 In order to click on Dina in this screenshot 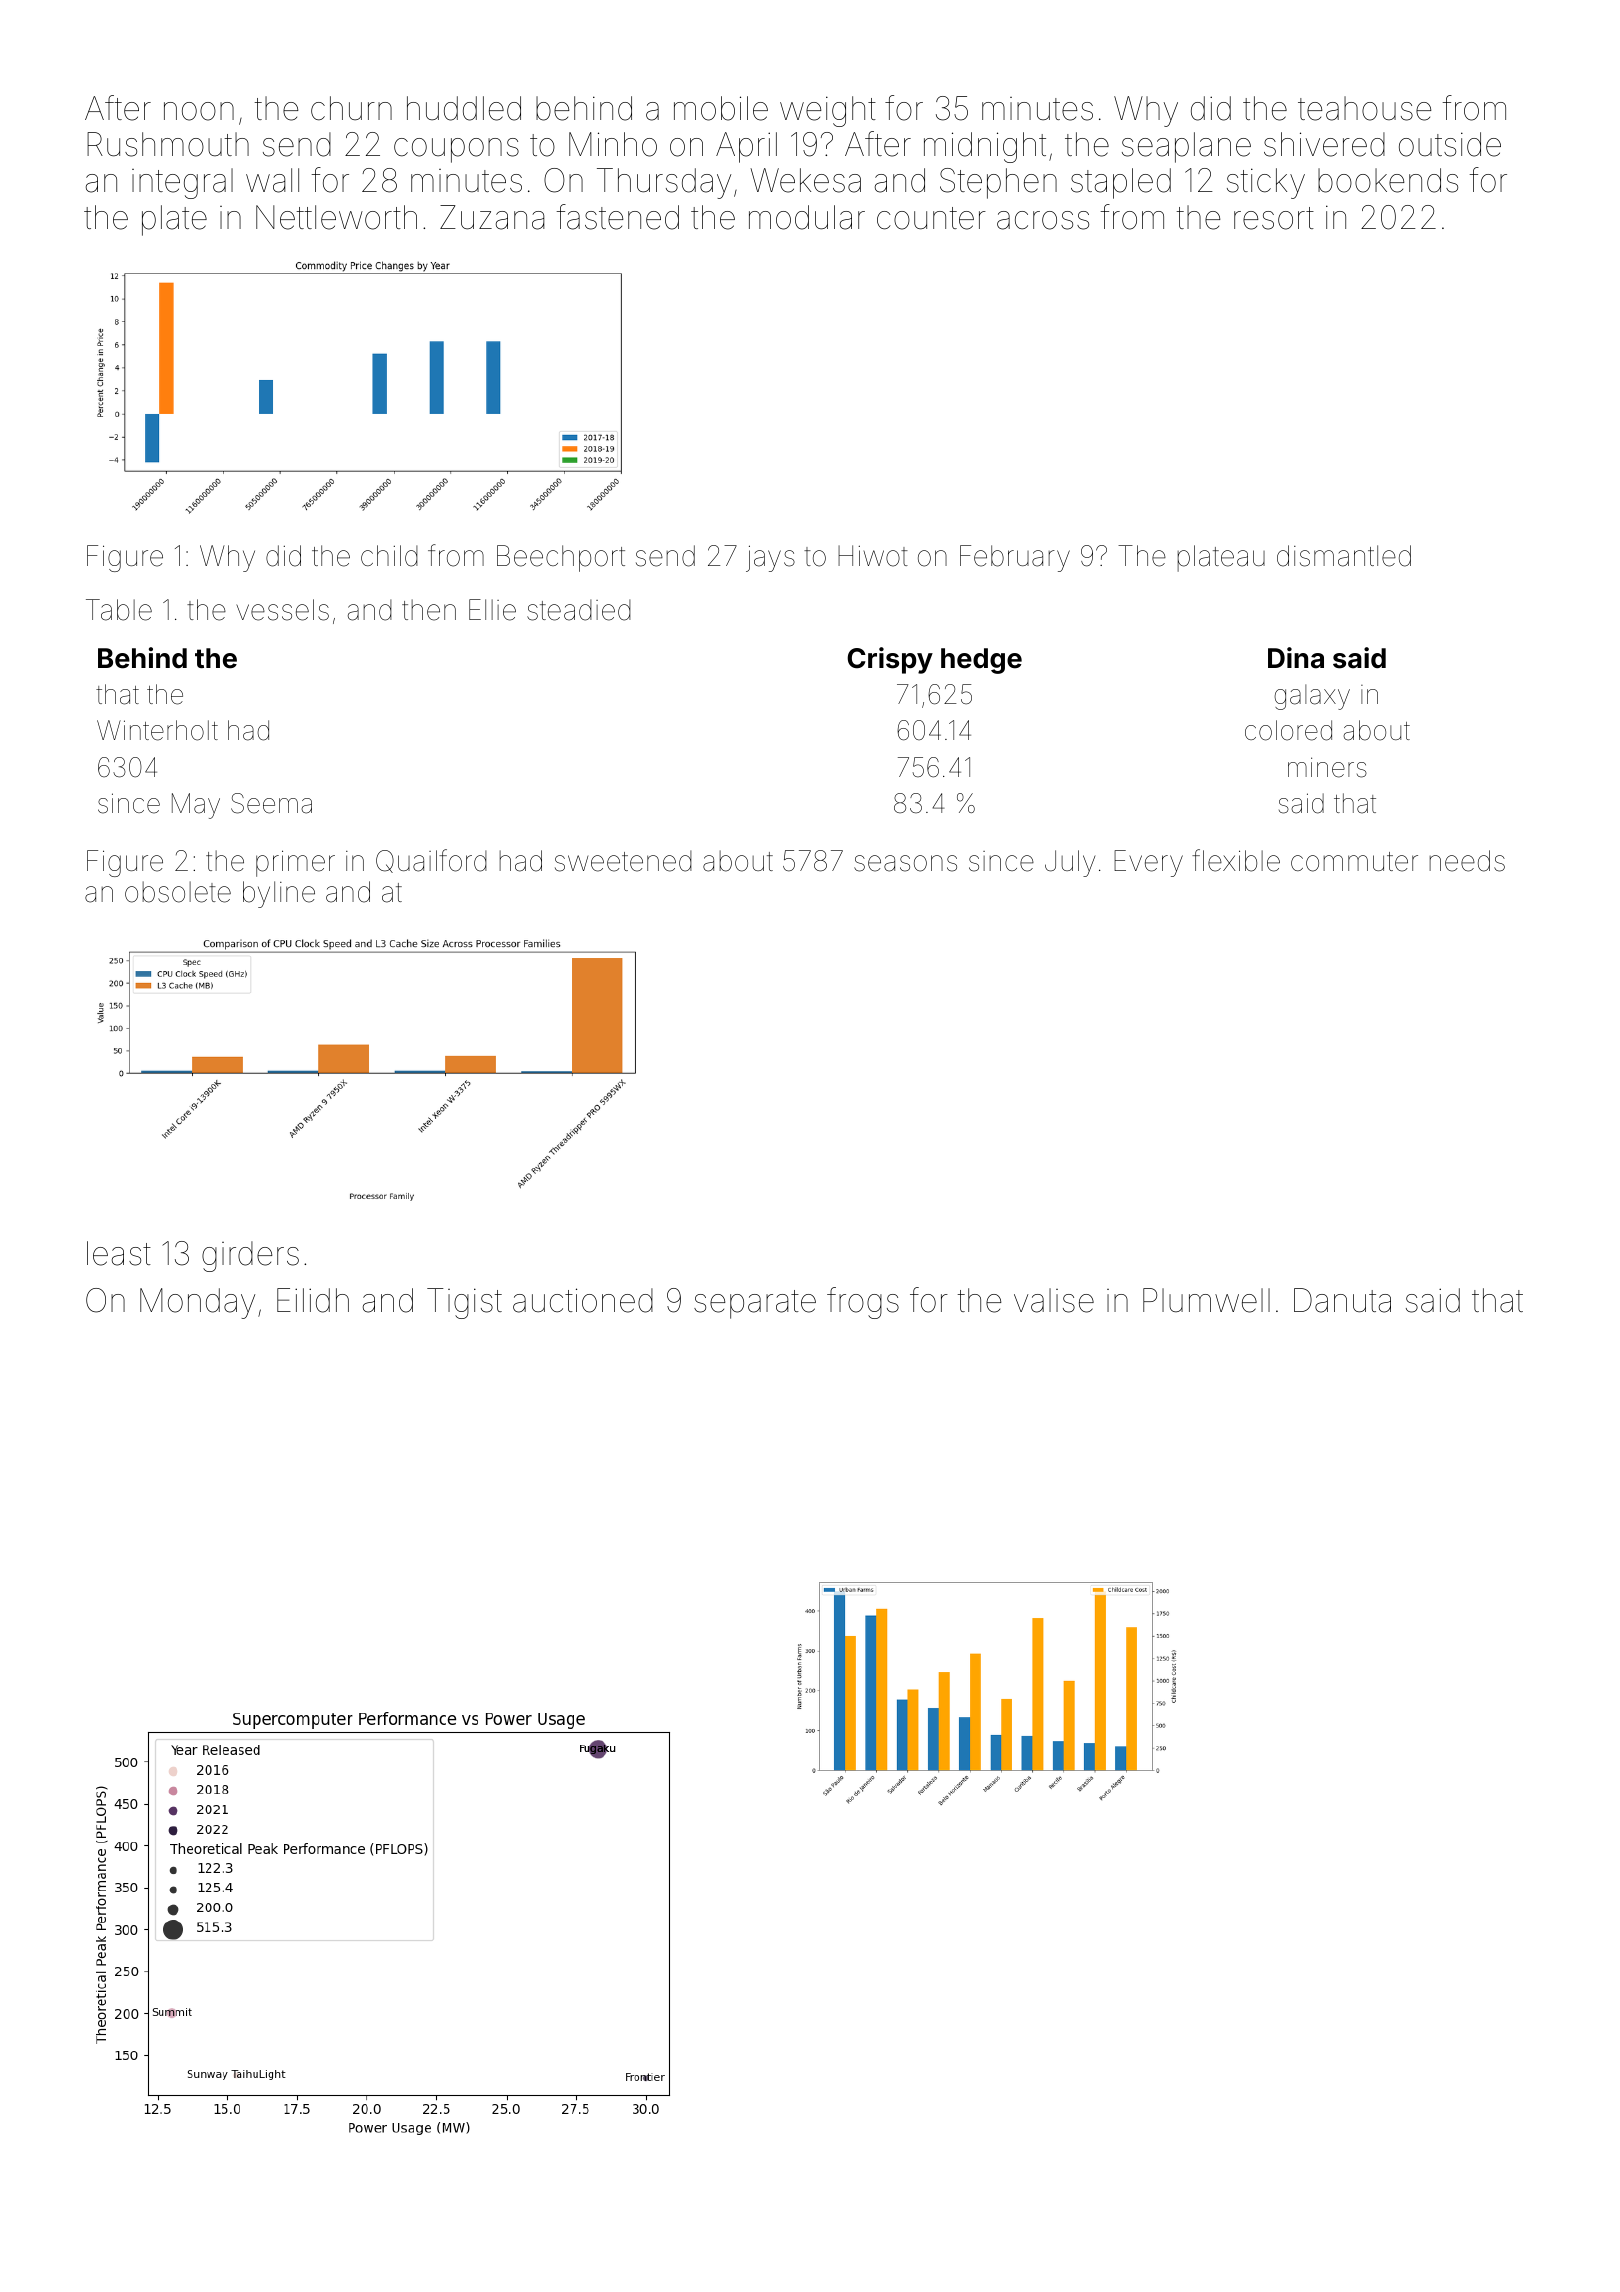, I will do `click(1296, 658)`.
